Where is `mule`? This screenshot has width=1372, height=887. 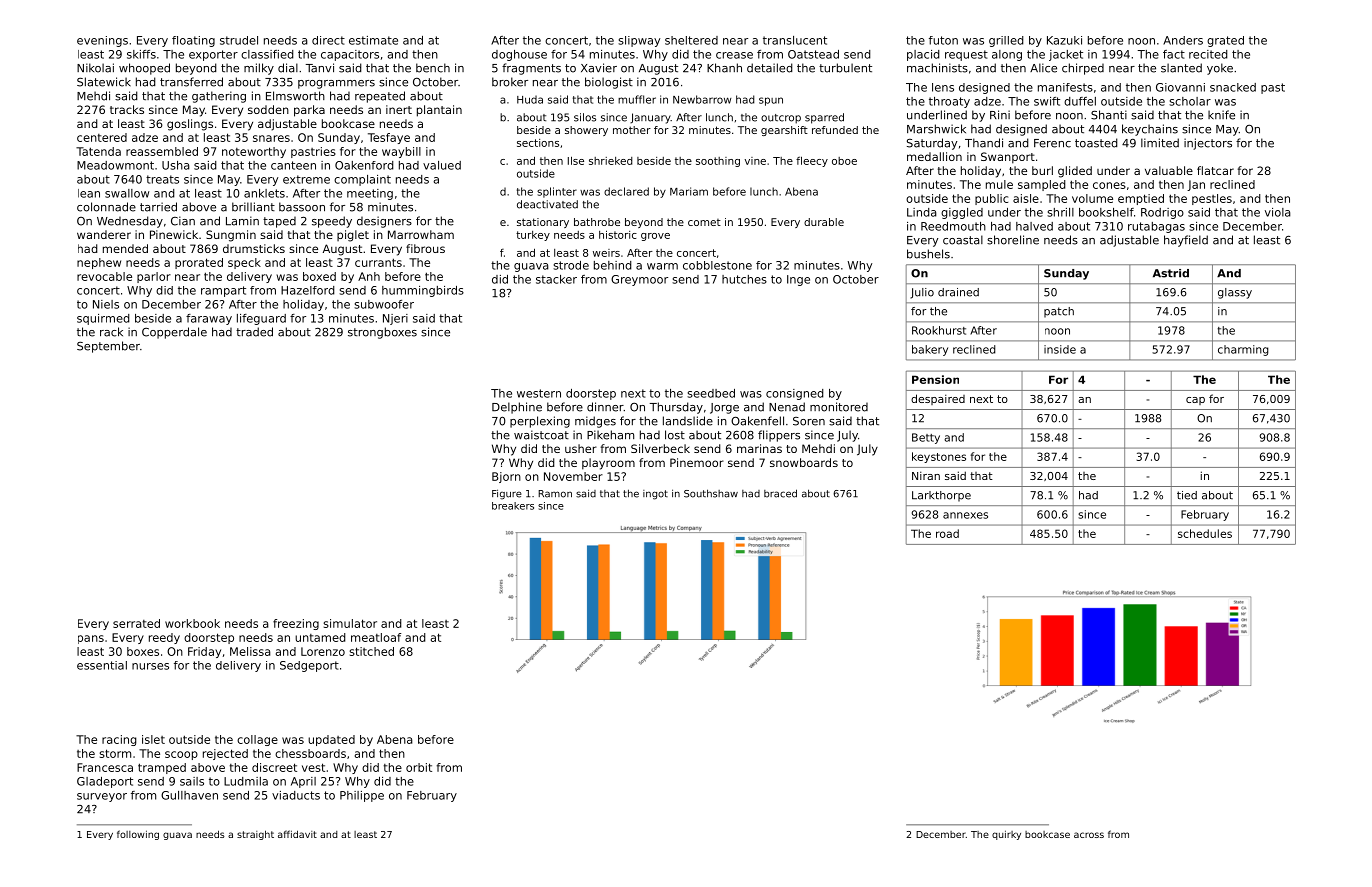
mule is located at coordinates (999, 184).
